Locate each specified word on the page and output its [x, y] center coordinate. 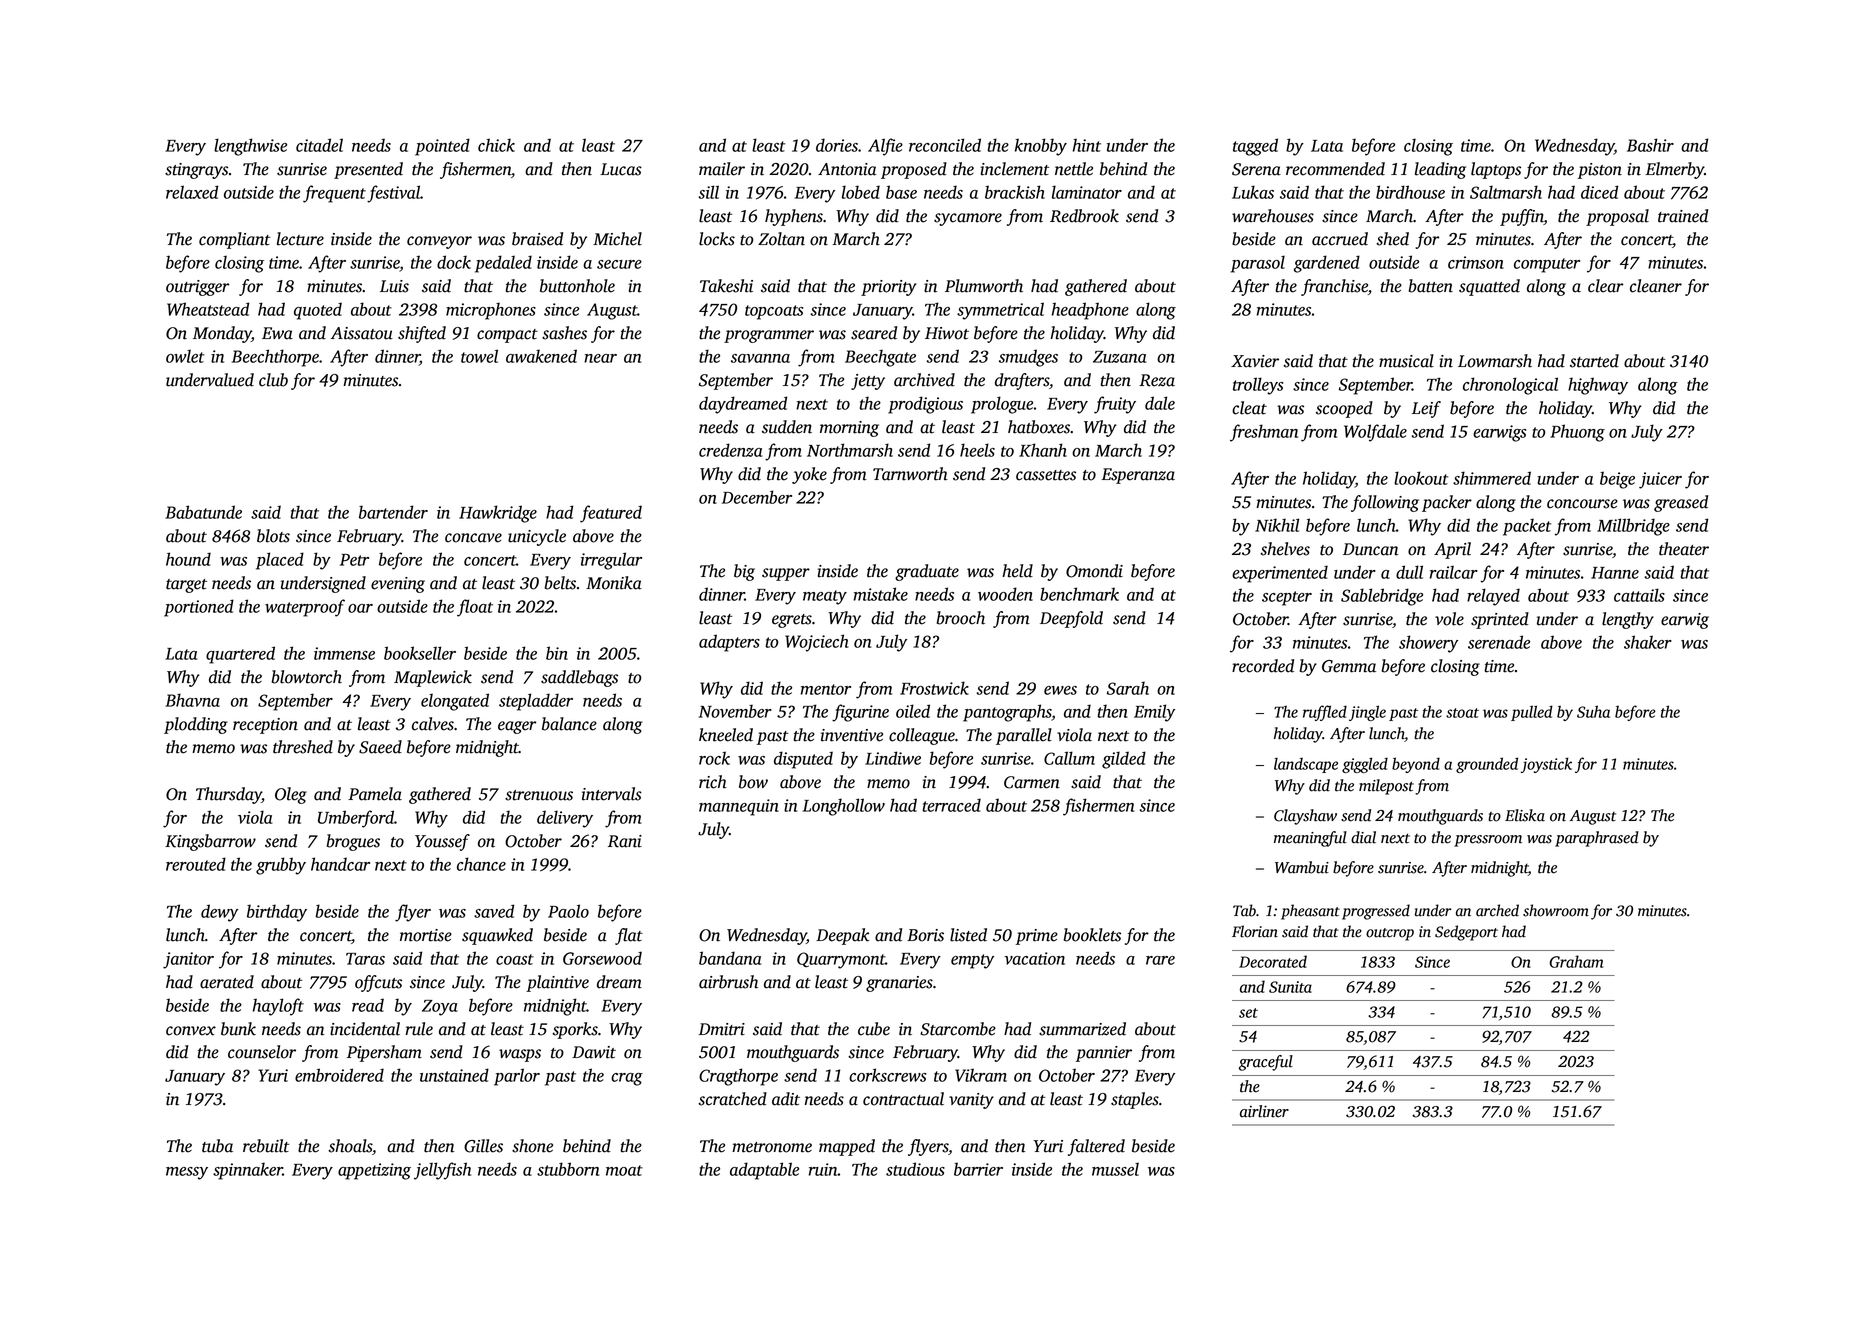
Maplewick [433, 678]
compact [507, 336]
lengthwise [250, 147]
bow [753, 782]
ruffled [1325, 713]
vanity [971, 1101]
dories [837, 145]
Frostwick [934, 688]
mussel [1115, 1169]
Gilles [483, 1146]
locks [717, 239]
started [1594, 361]
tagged [1255, 147]
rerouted [196, 864]
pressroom [1488, 841]
